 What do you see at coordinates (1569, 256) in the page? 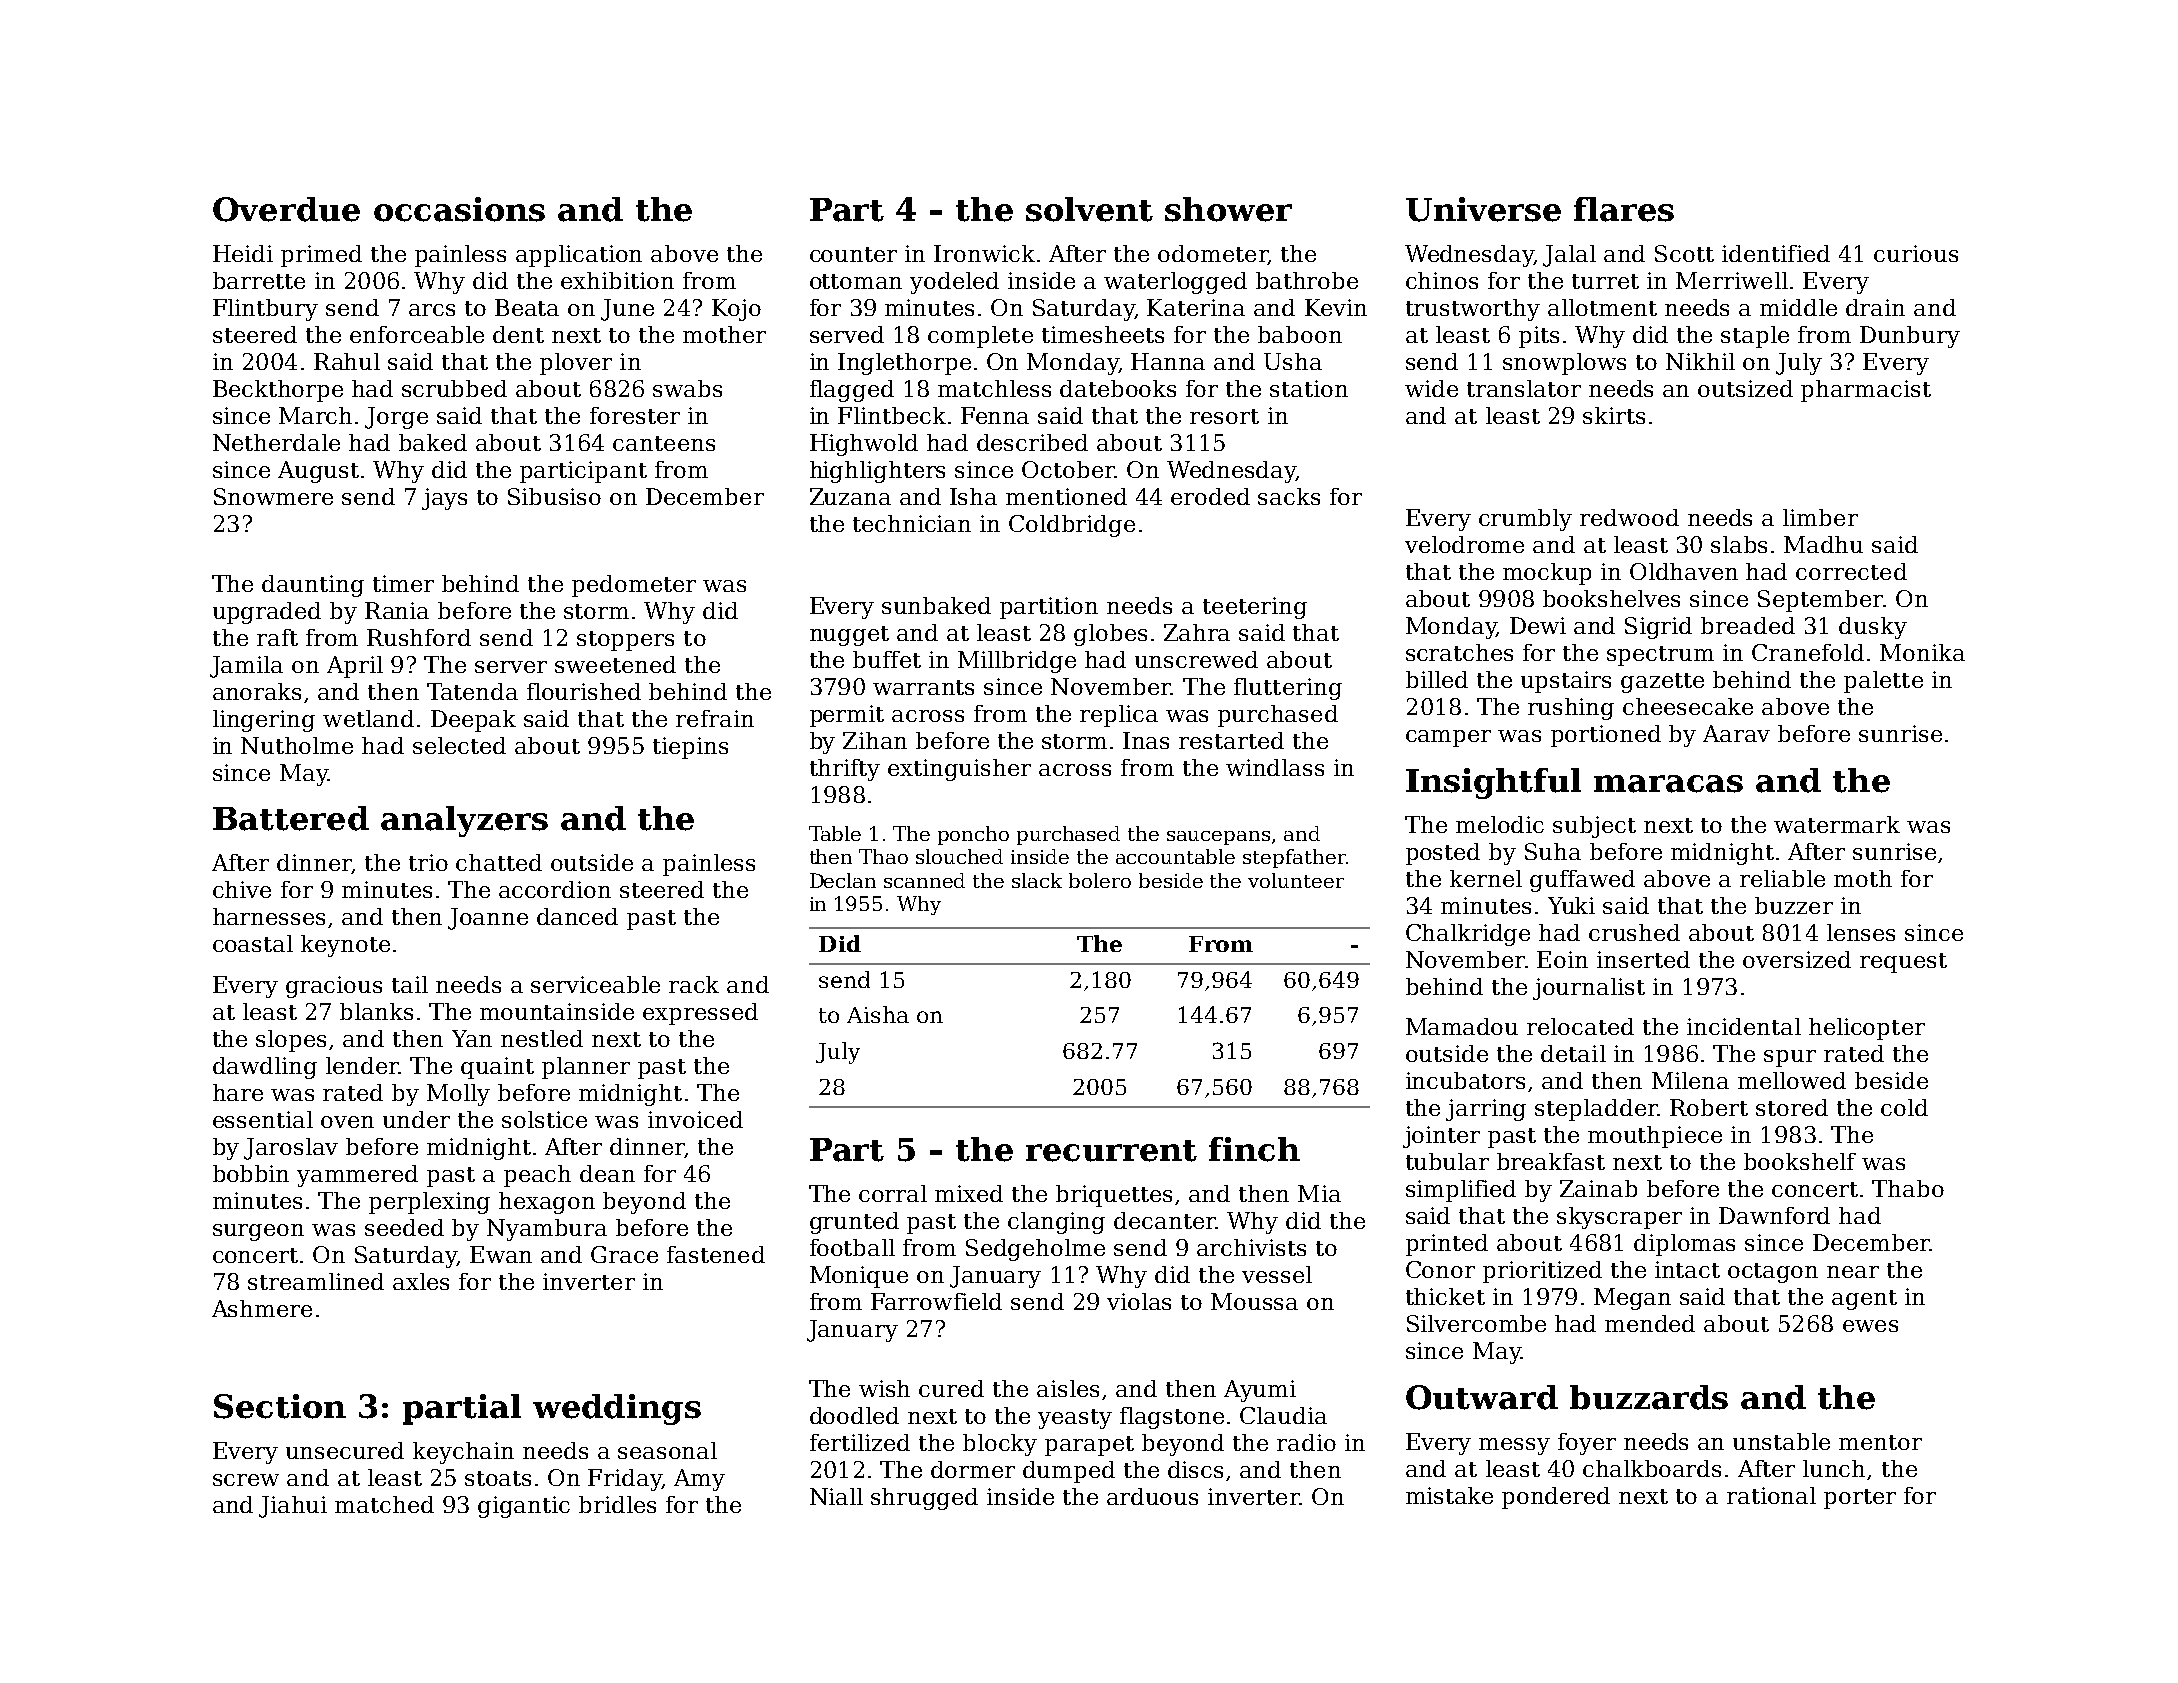
I see `Jalal` at bounding box center [1569, 256].
